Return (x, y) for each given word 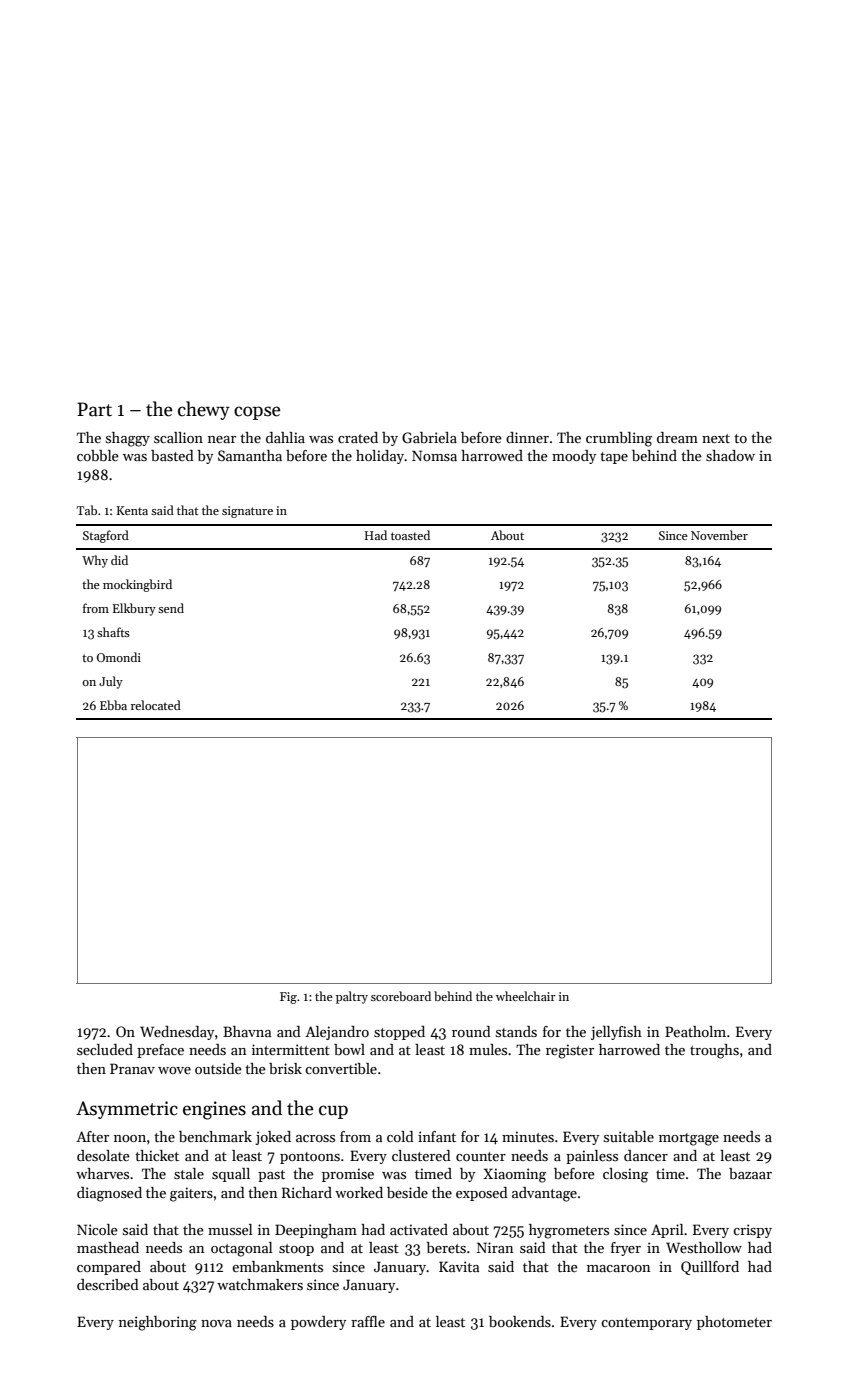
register (570, 1051)
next (716, 438)
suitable (629, 1136)
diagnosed (109, 1194)
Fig (288, 998)
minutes (528, 1136)
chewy (204, 410)
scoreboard (401, 996)
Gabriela (429, 437)
